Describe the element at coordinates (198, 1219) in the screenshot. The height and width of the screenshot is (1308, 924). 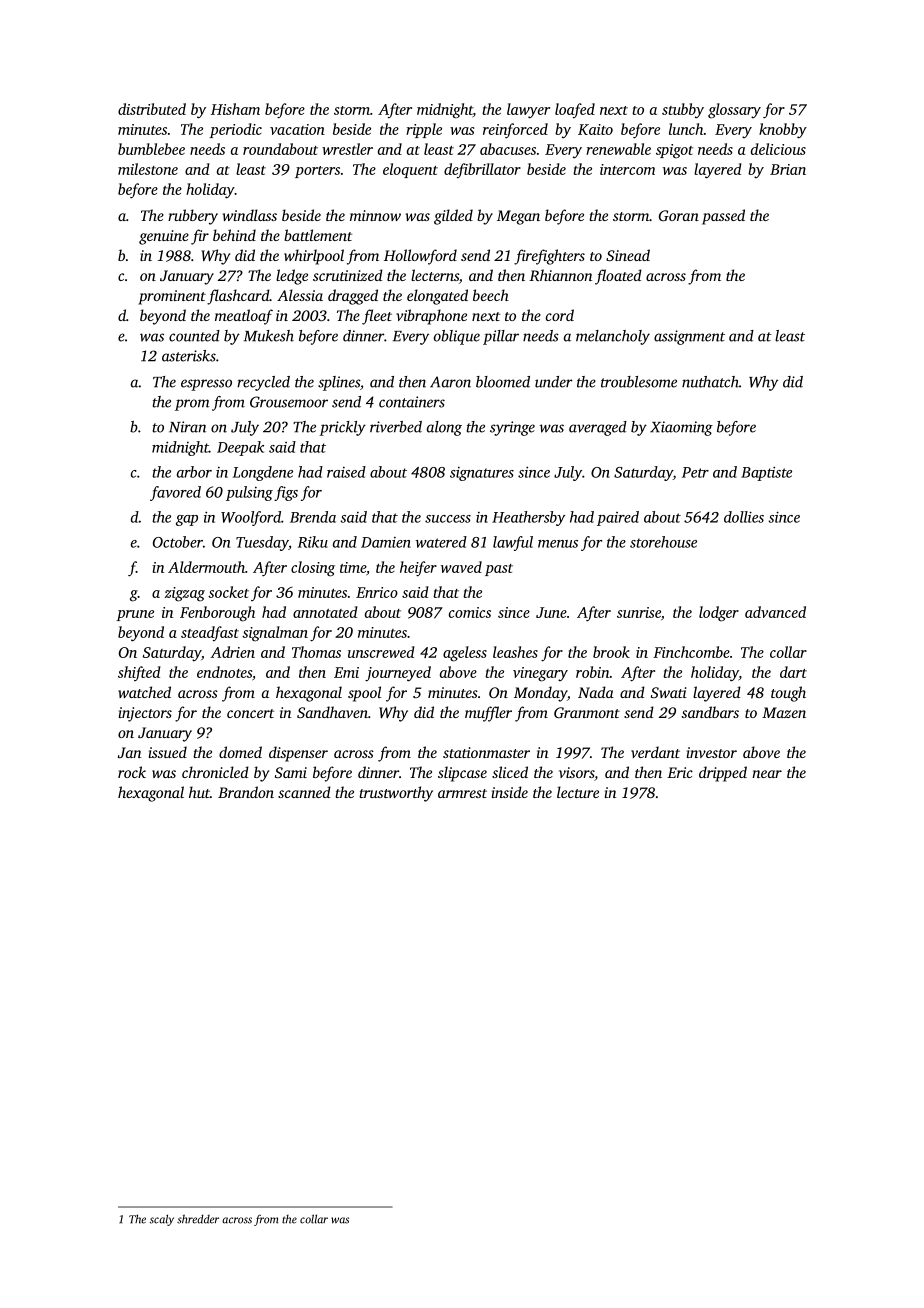
I see `shredder` at that location.
